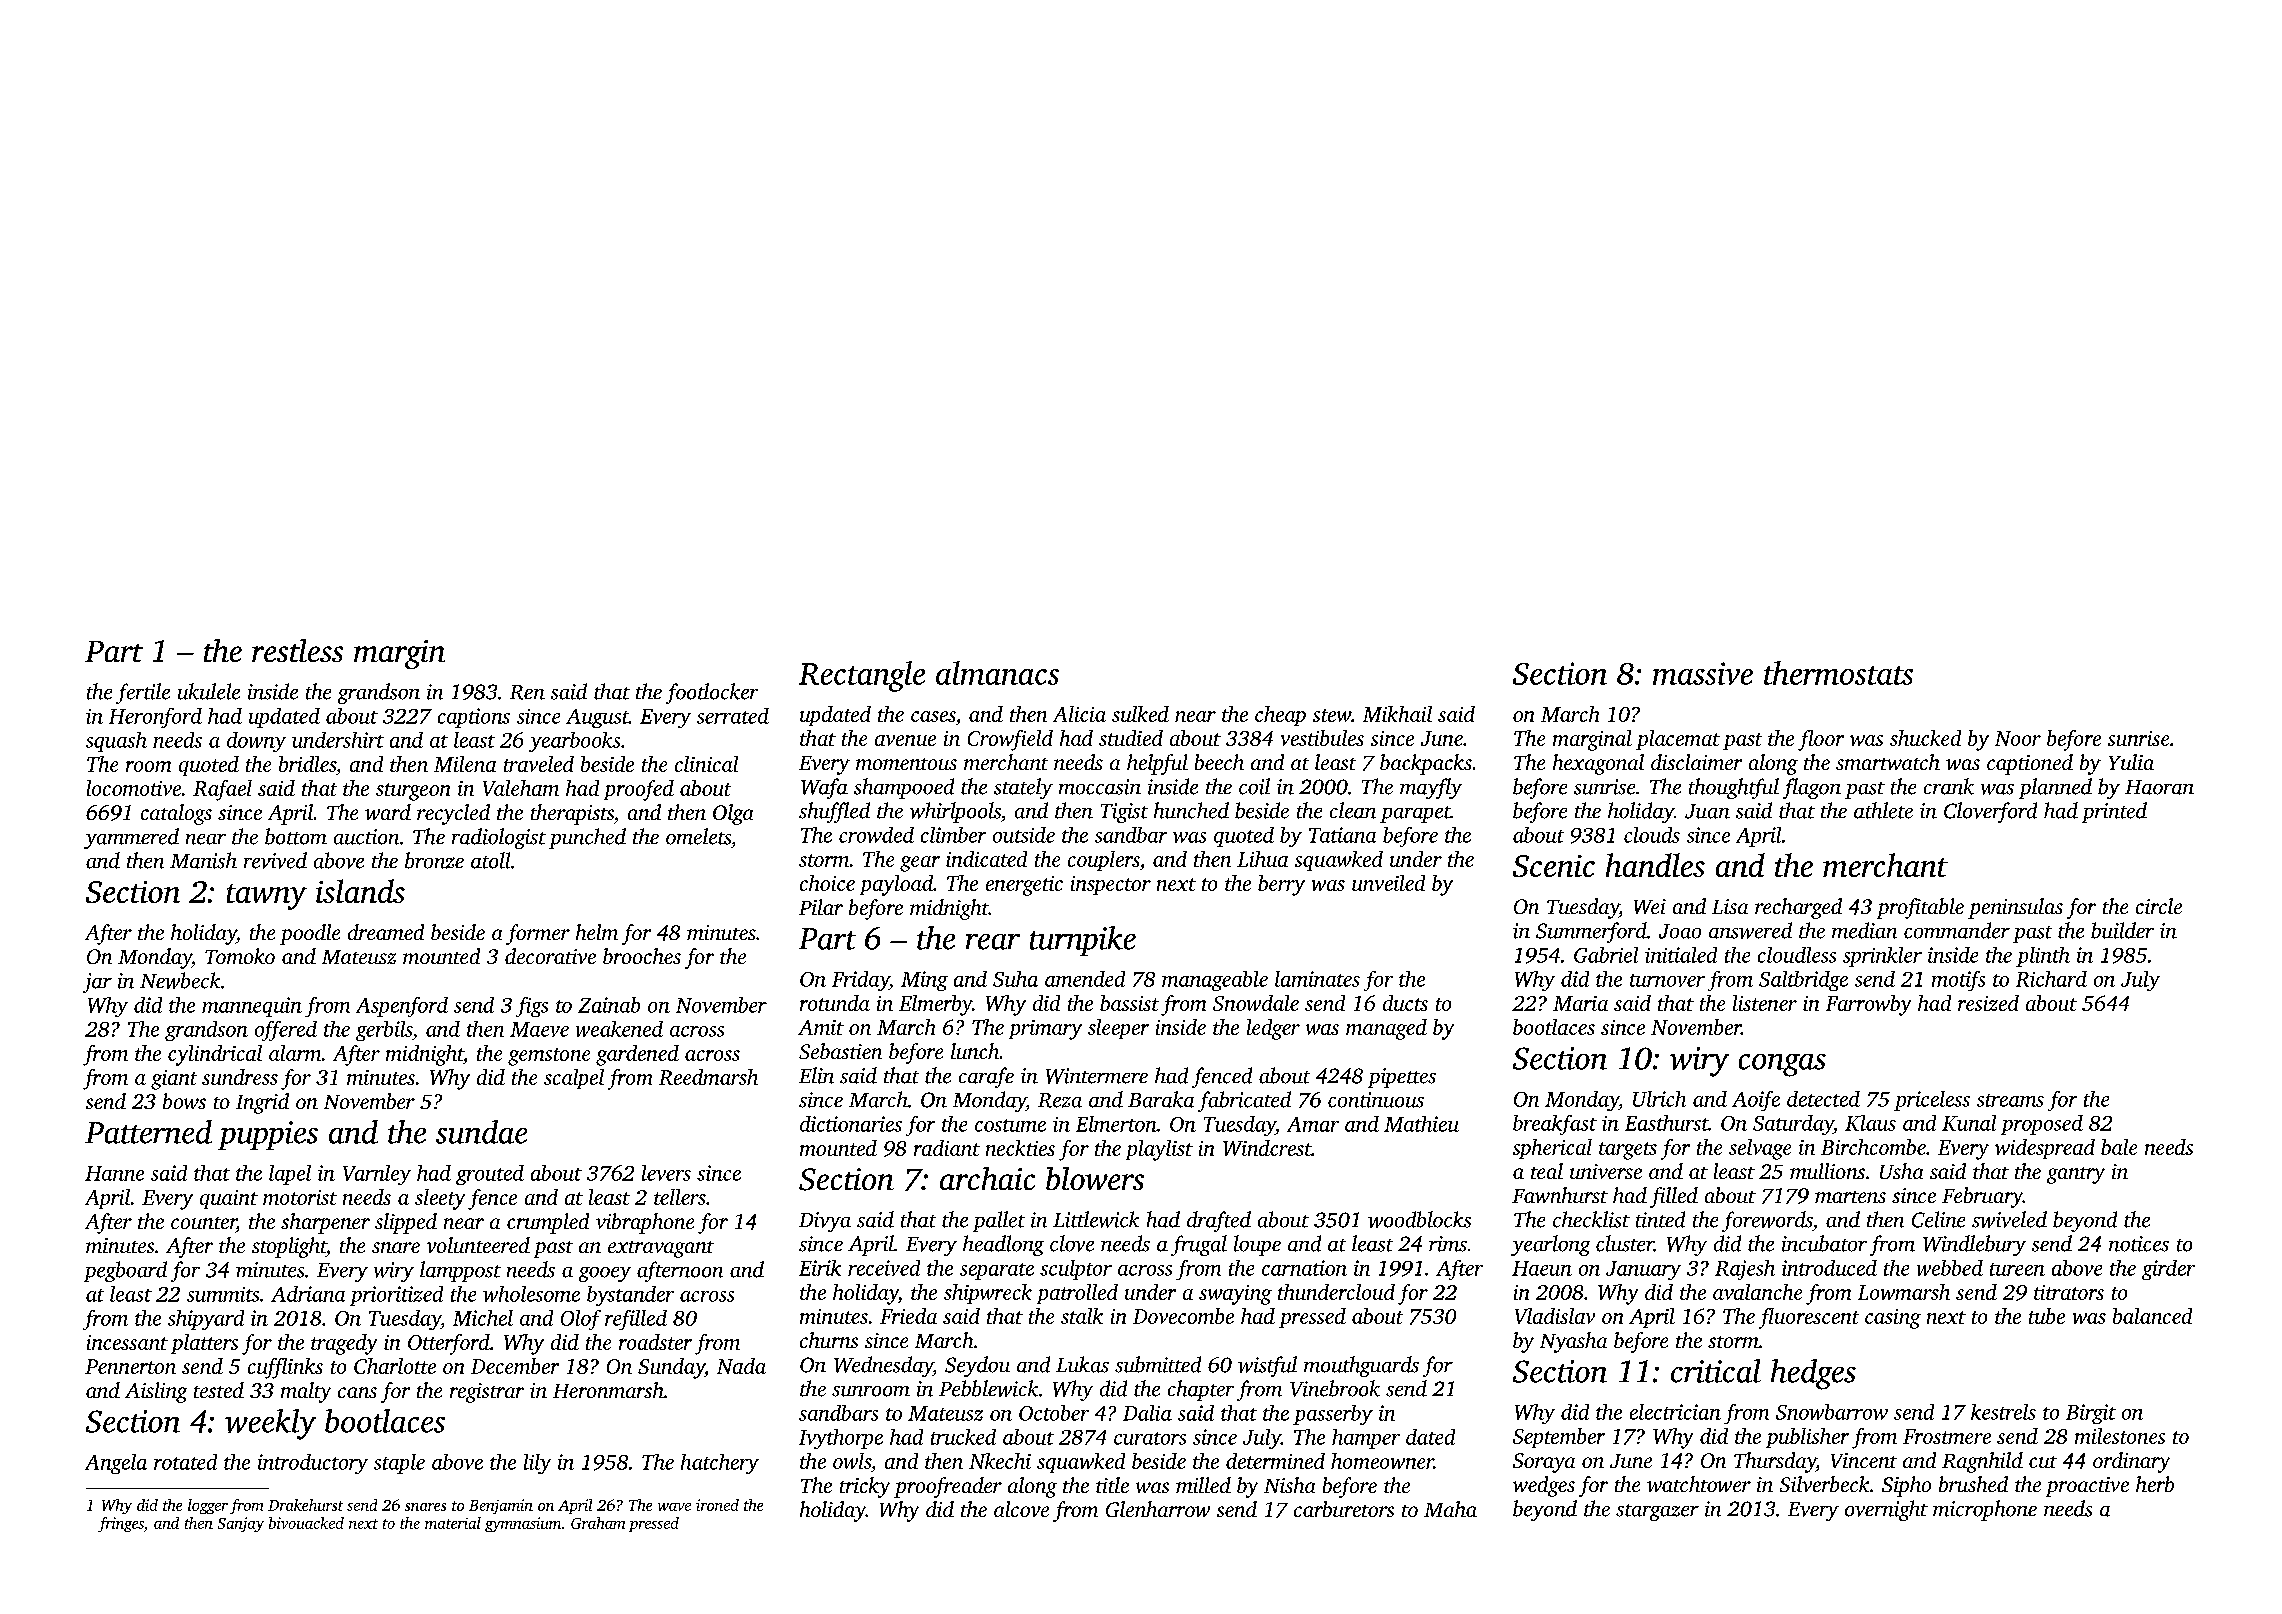 The image size is (2282, 1614). Describe the element at coordinates (1730, 906) in the screenshot. I see `Lisa` at that location.
